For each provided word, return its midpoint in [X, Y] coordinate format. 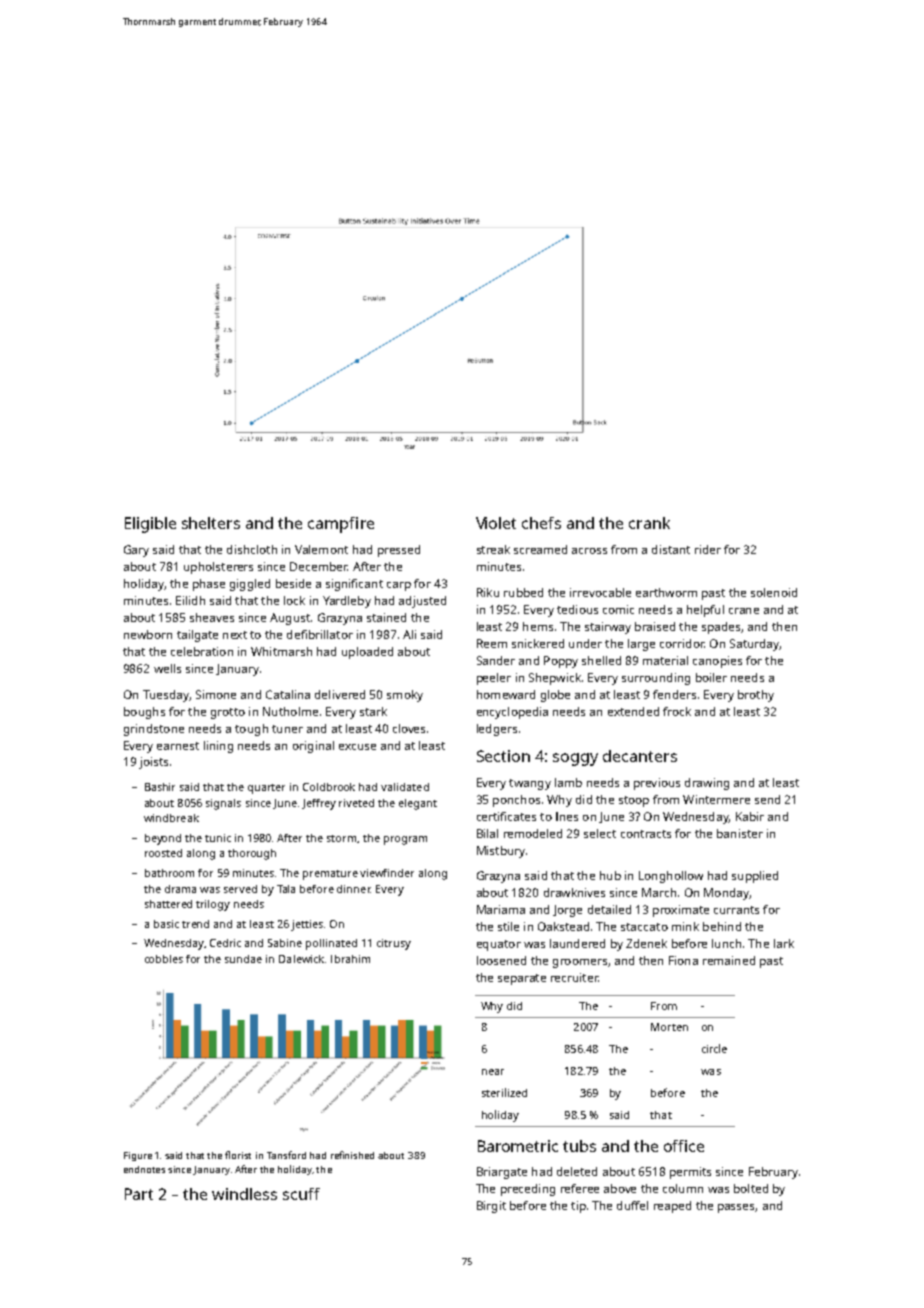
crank [649, 523]
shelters [211, 523]
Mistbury [501, 852]
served [240, 889]
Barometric [518, 1146]
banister [740, 833]
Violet [496, 523]
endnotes [144, 1169]
